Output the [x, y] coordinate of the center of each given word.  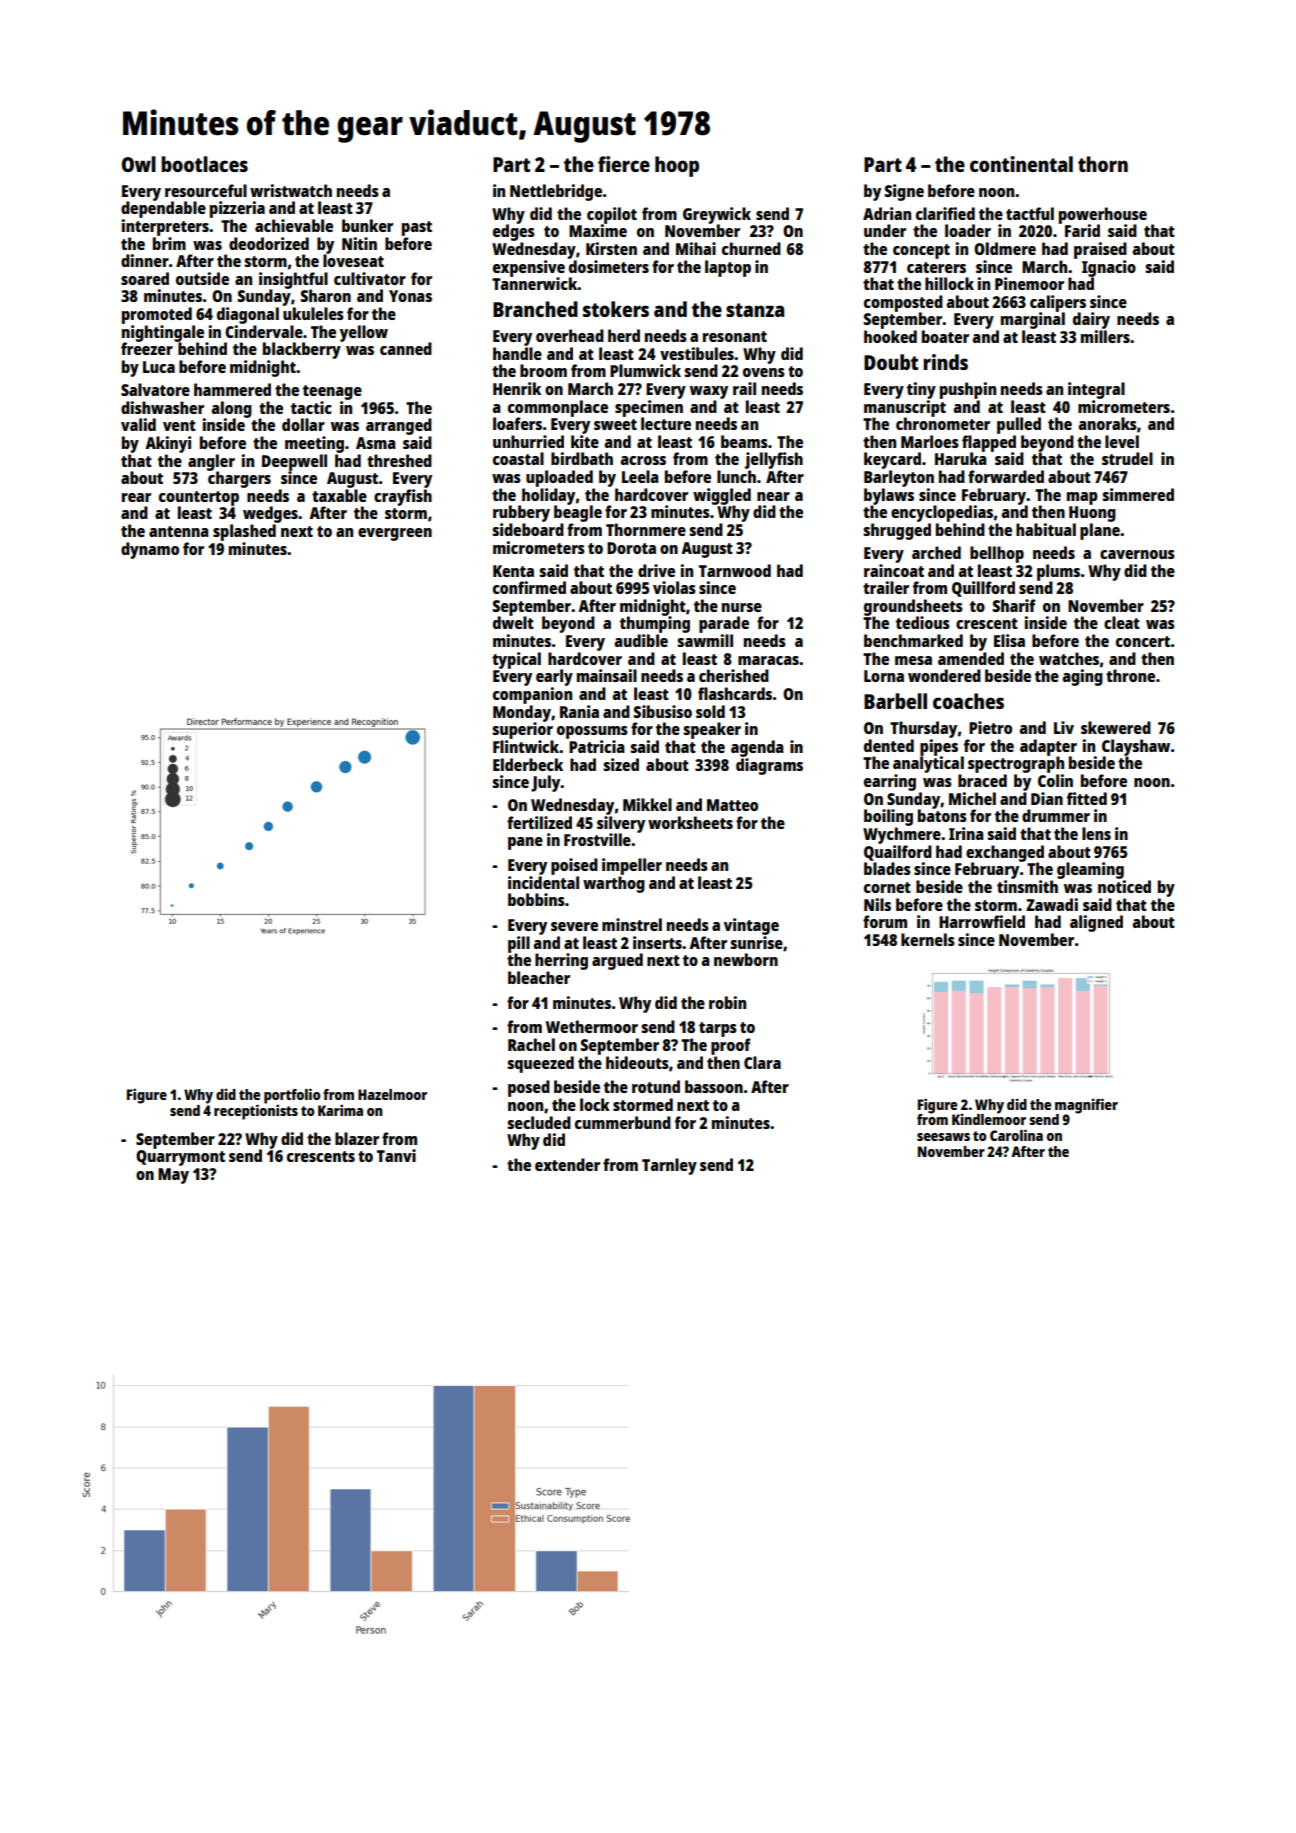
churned [751, 248]
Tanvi [396, 1155]
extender [567, 1164]
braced [982, 780]
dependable [163, 209]
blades [887, 868]
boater [945, 336]
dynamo [150, 550]
